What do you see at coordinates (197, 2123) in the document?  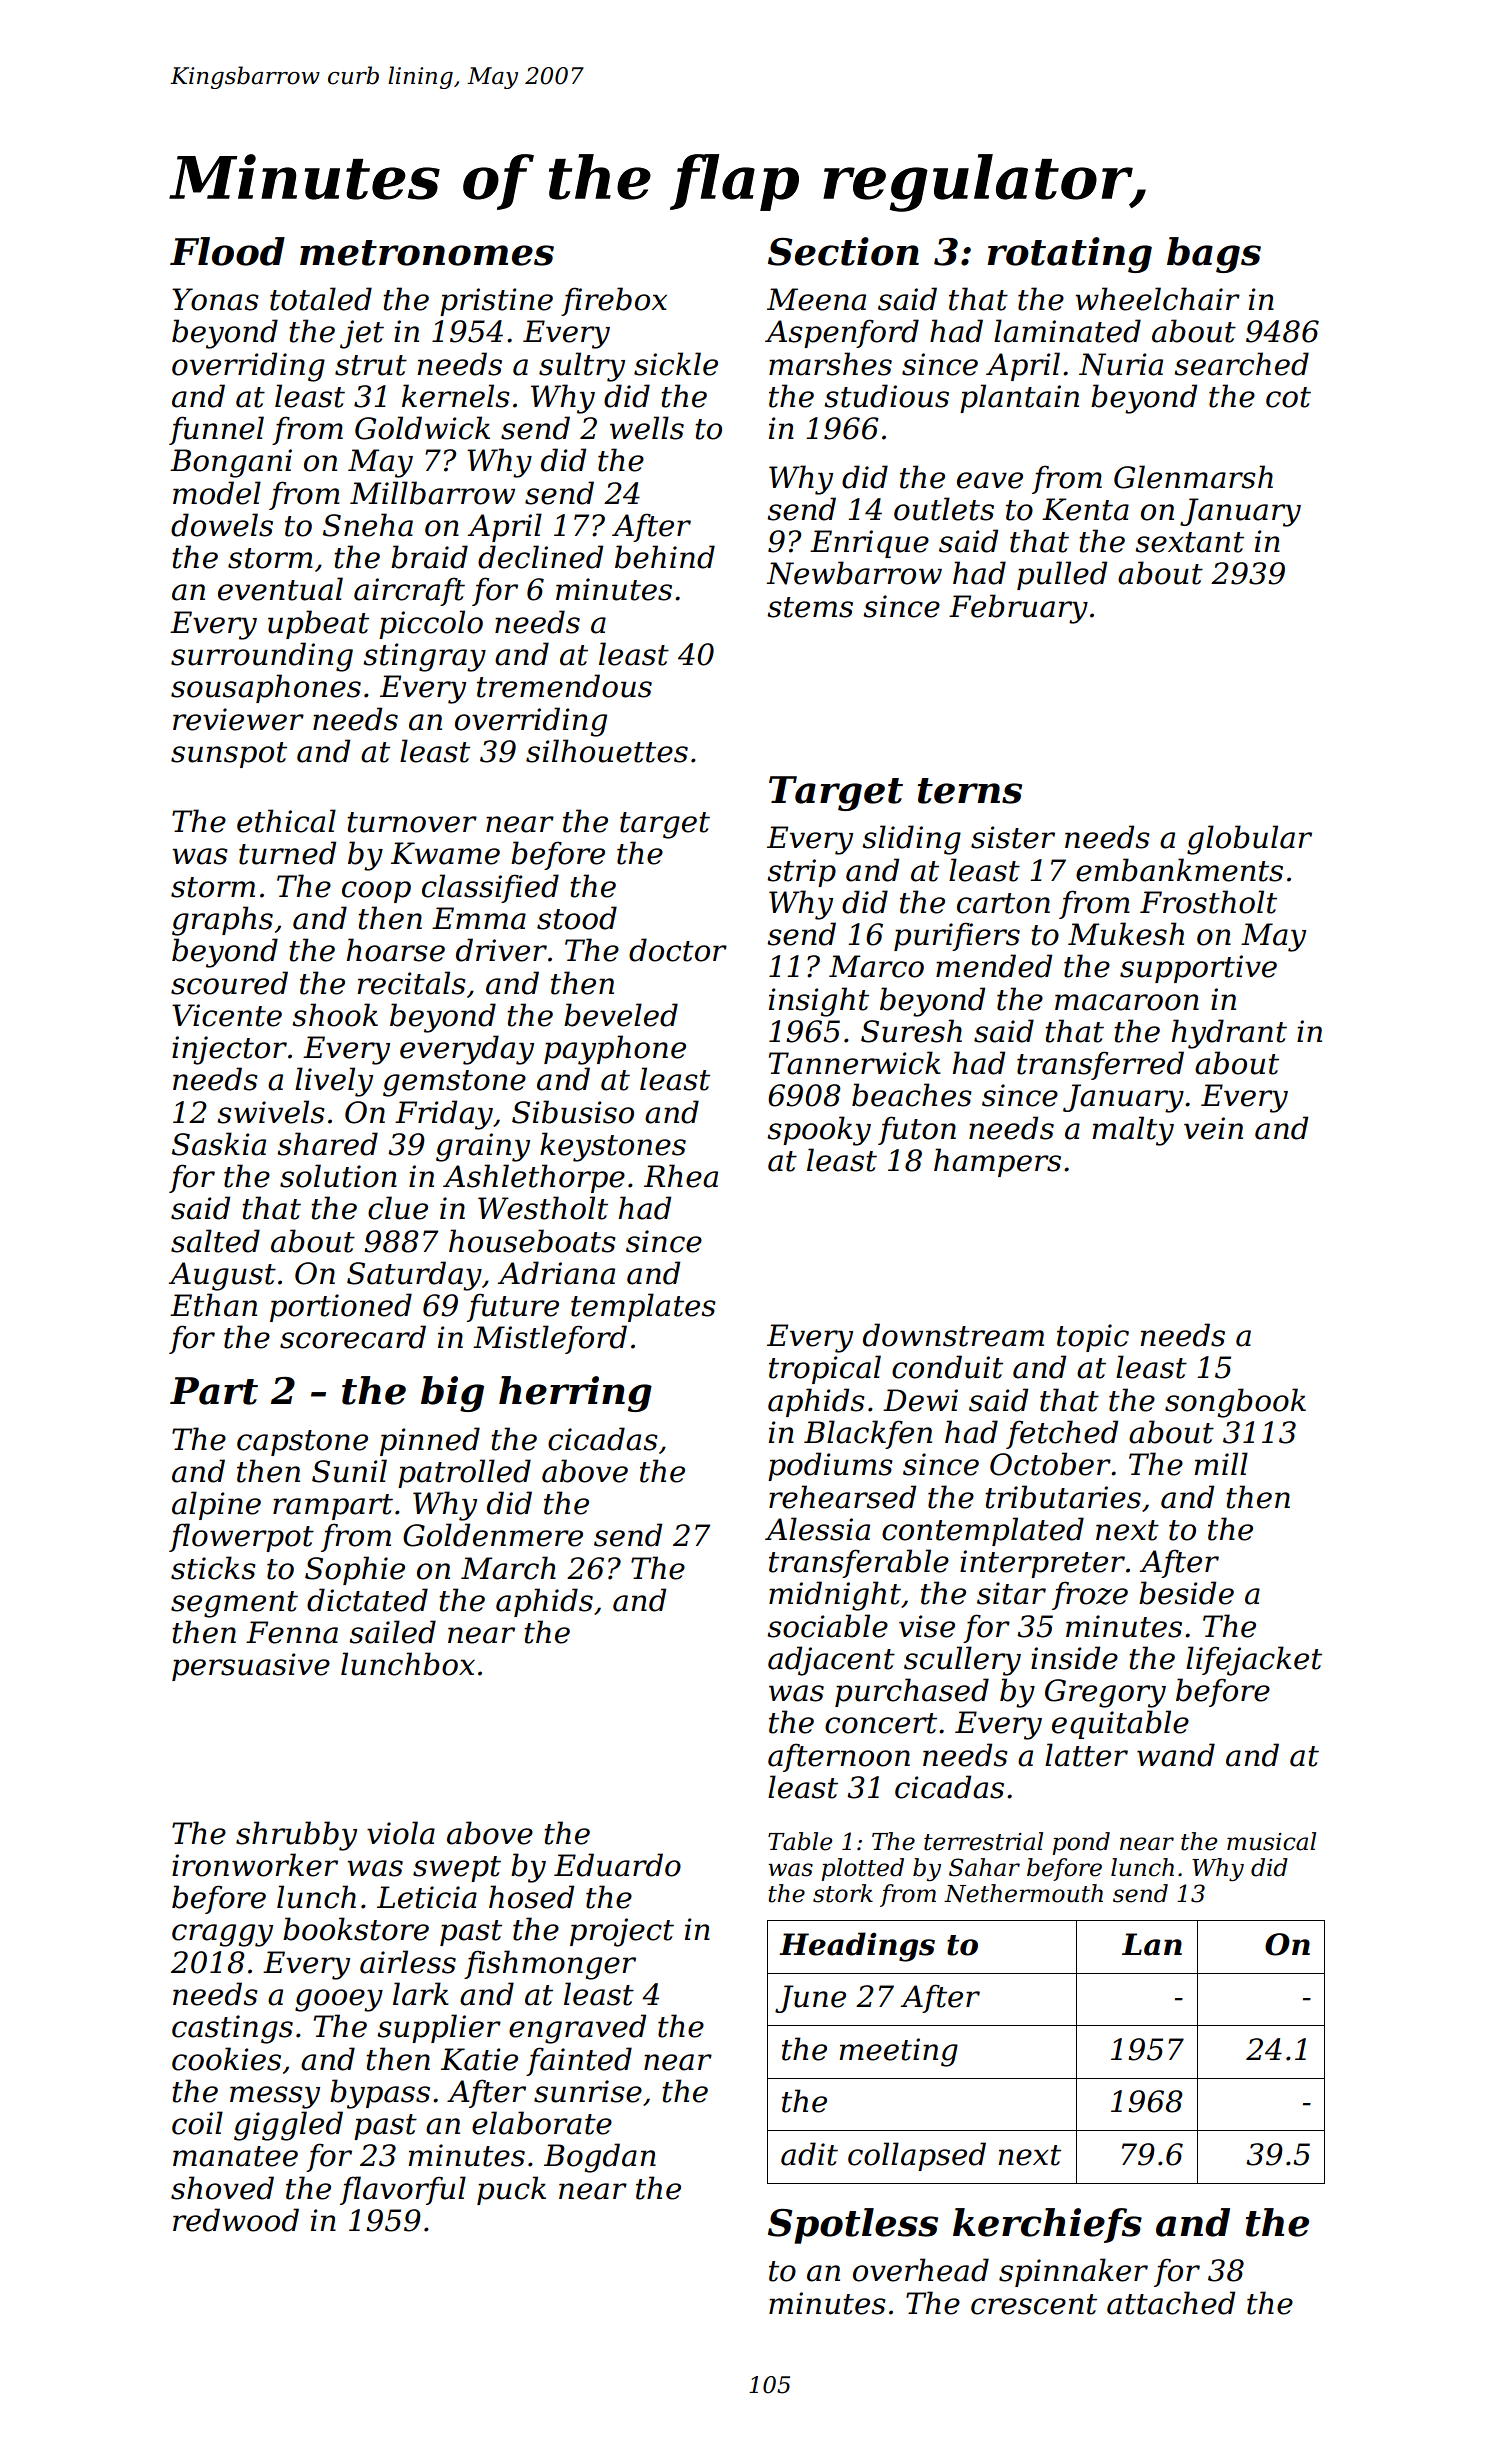 I see `coil` at bounding box center [197, 2123].
